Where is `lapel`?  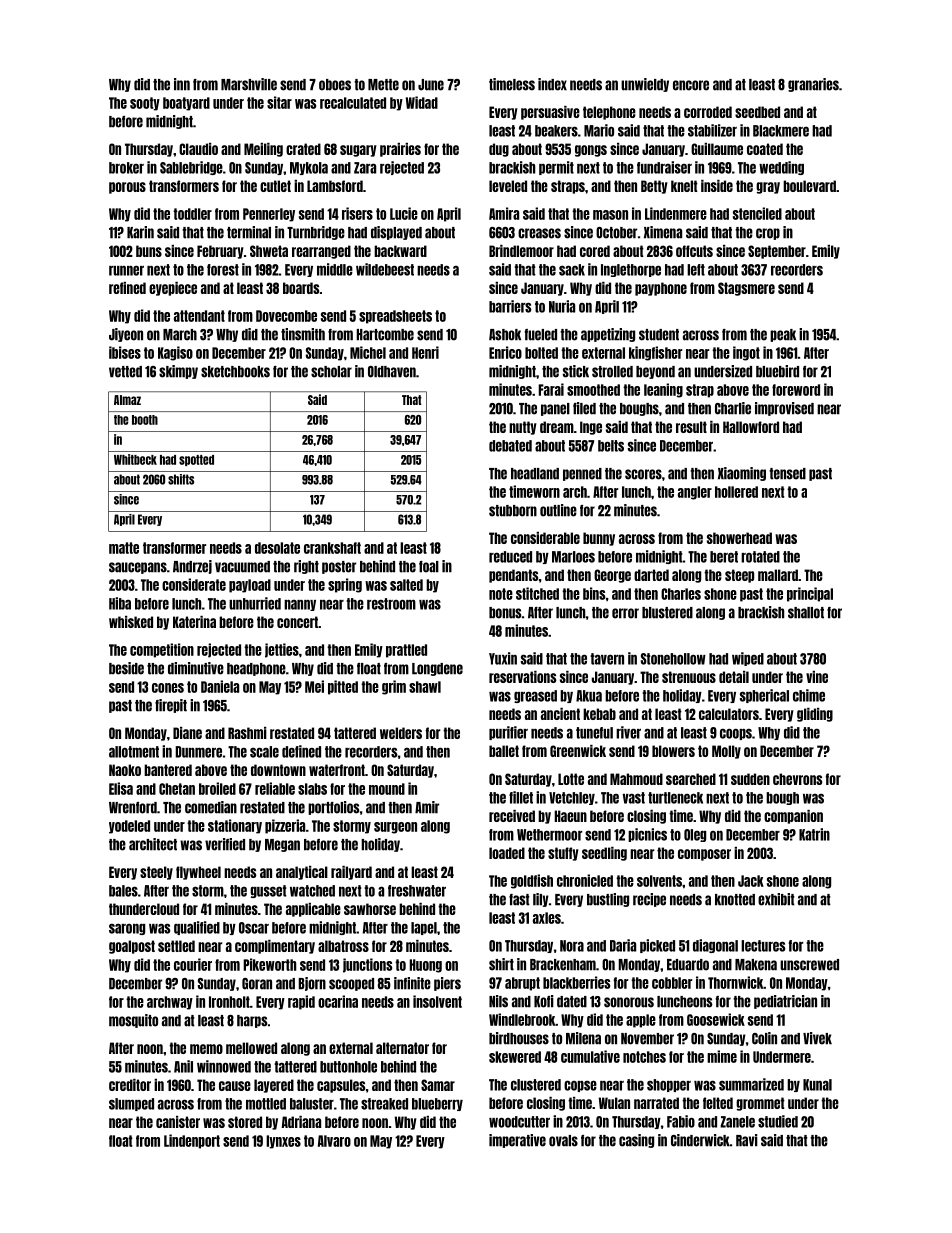
lapel is located at coordinates (424, 928).
